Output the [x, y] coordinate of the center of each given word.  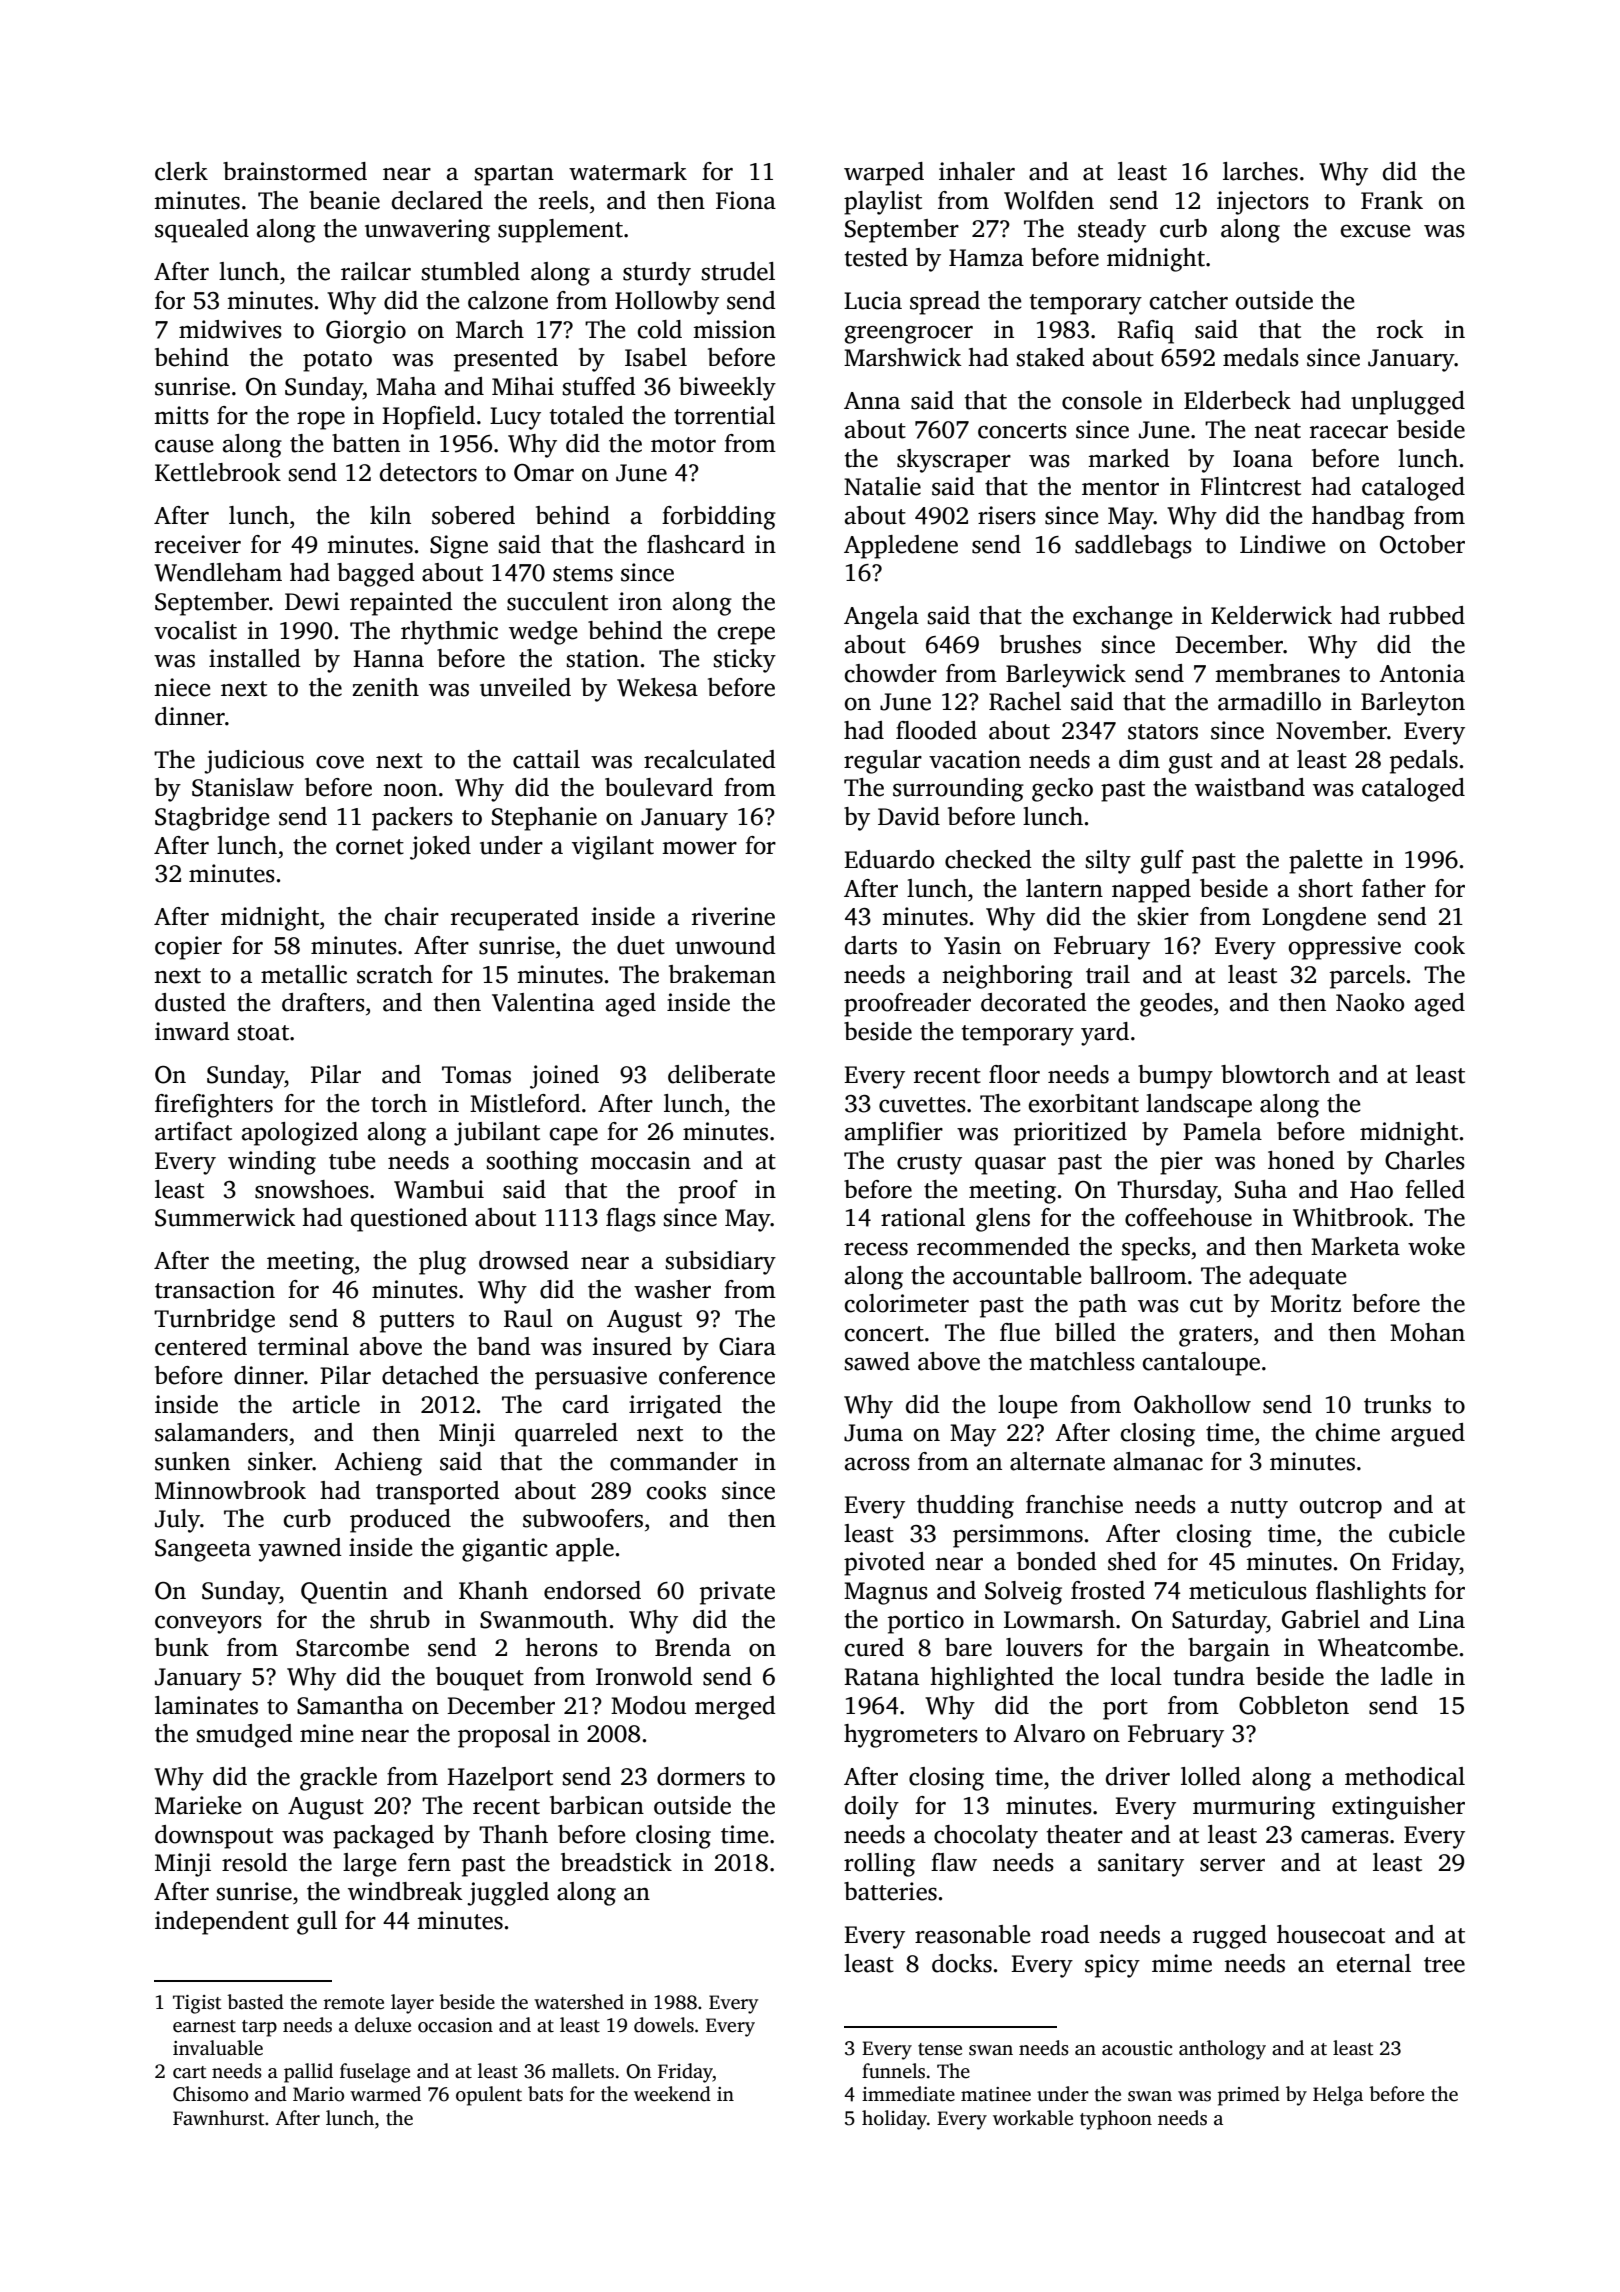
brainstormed [295, 171]
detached [430, 1375]
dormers [701, 1776]
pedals [1424, 762]
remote [353, 2003]
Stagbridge [212, 819]
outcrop [1341, 1508]
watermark [628, 171]
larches [1260, 171]
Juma [873, 1433]
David [909, 816]
